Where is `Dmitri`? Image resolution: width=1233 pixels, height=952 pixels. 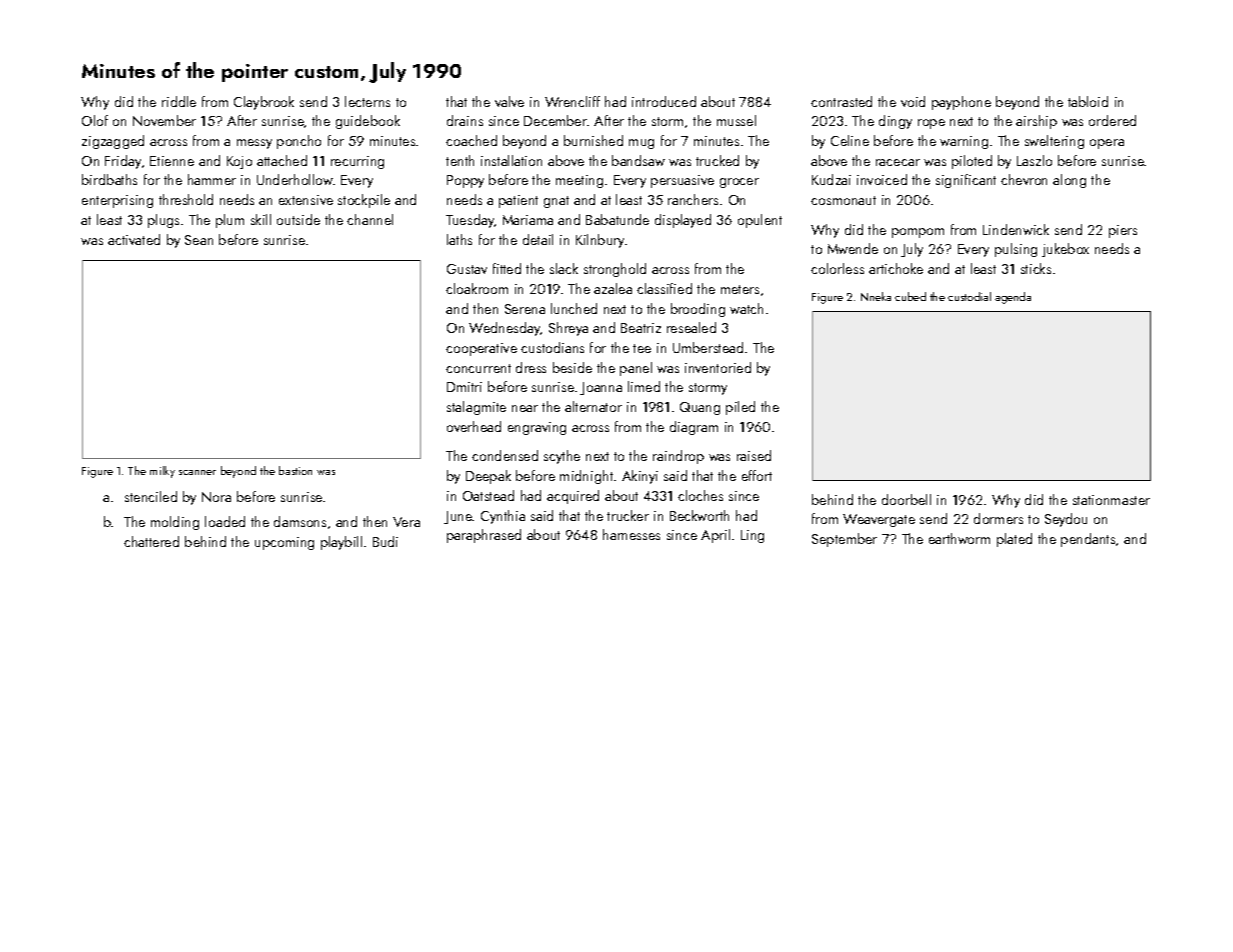 Dmitri is located at coordinates (464, 387).
